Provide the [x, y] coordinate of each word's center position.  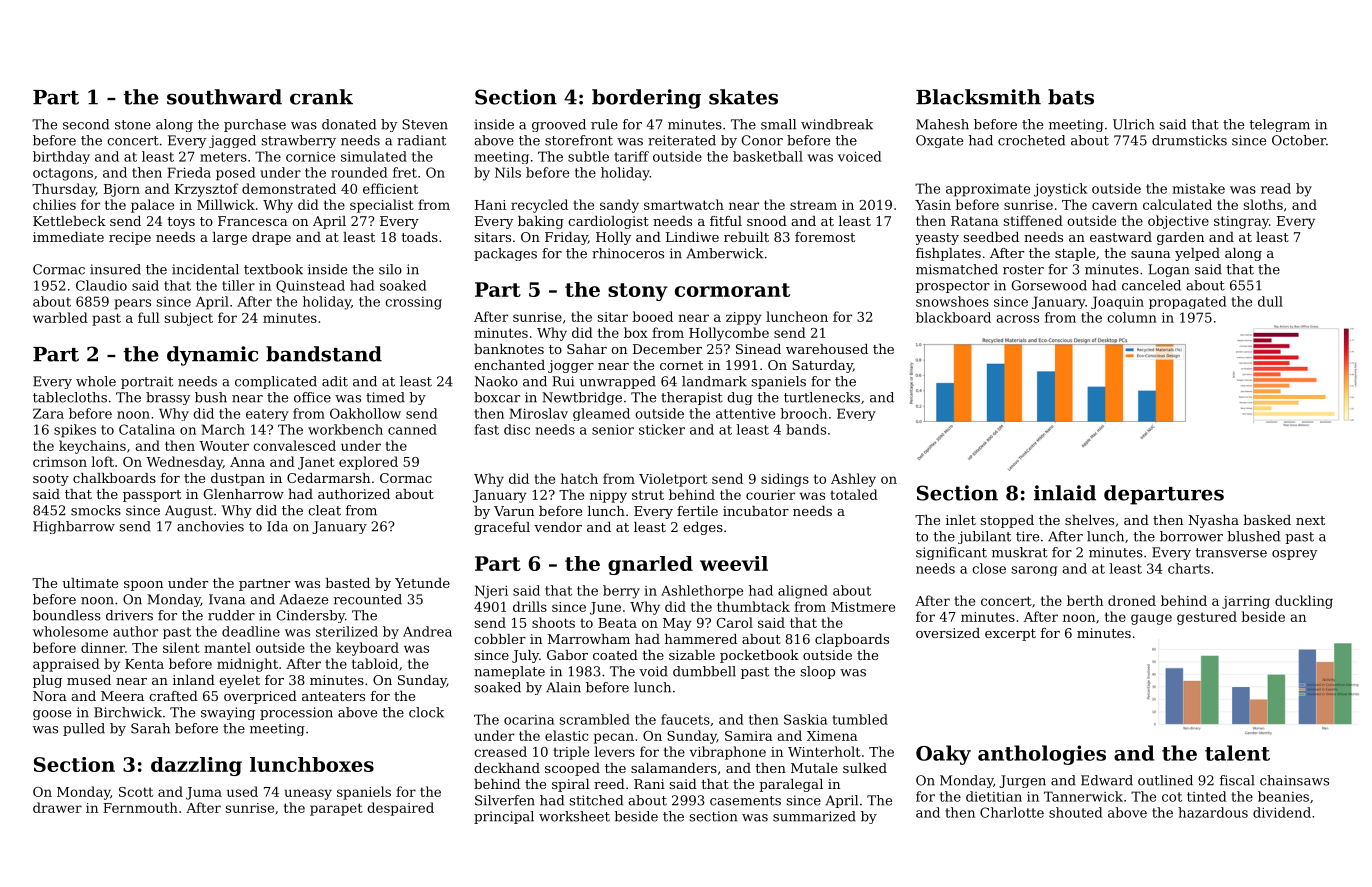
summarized [814, 816]
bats [1071, 97]
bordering [646, 99]
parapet [336, 809]
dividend [1282, 812]
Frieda [189, 172]
